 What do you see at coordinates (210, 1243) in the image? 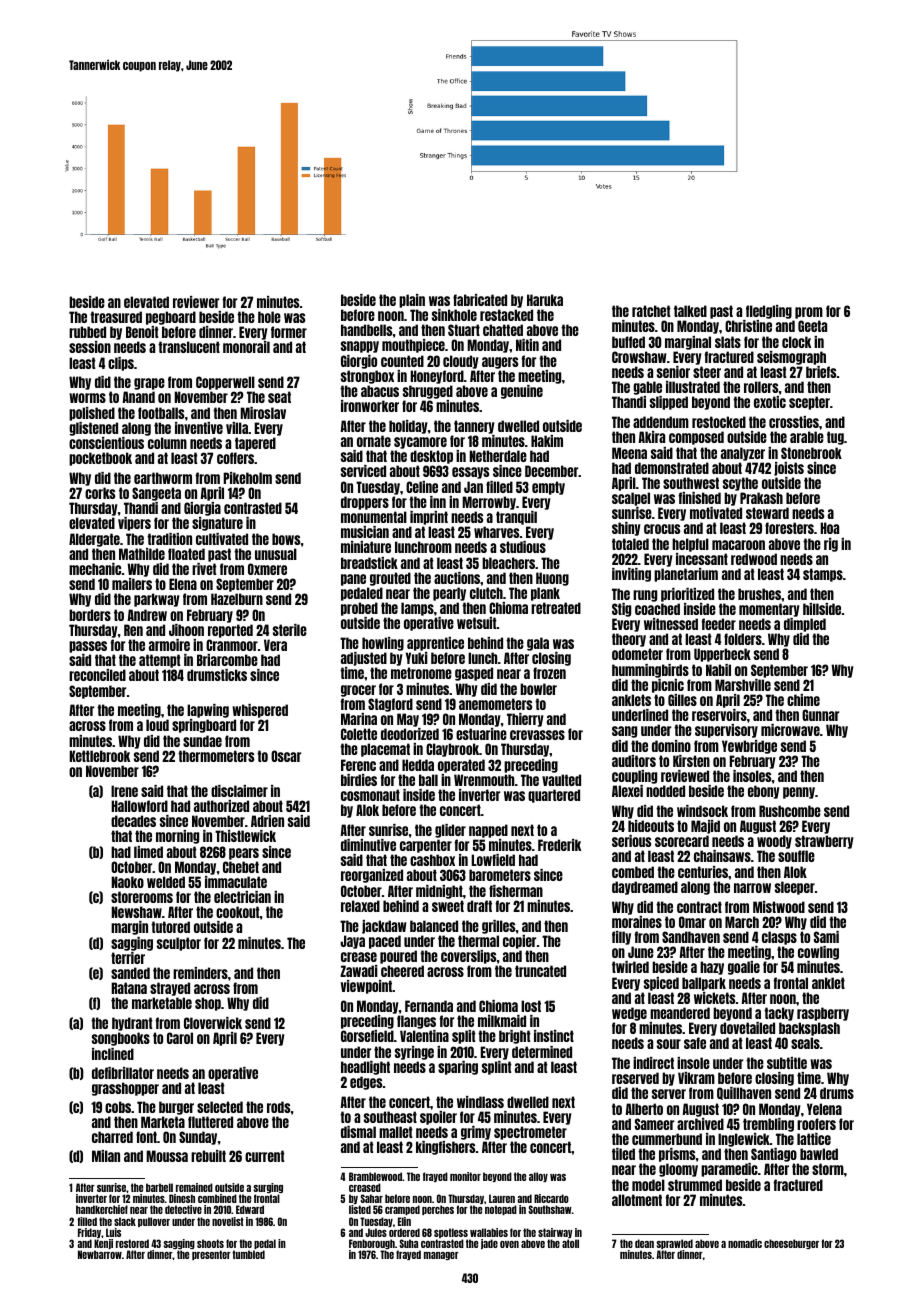
I see `shoots` at bounding box center [210, 1243].
